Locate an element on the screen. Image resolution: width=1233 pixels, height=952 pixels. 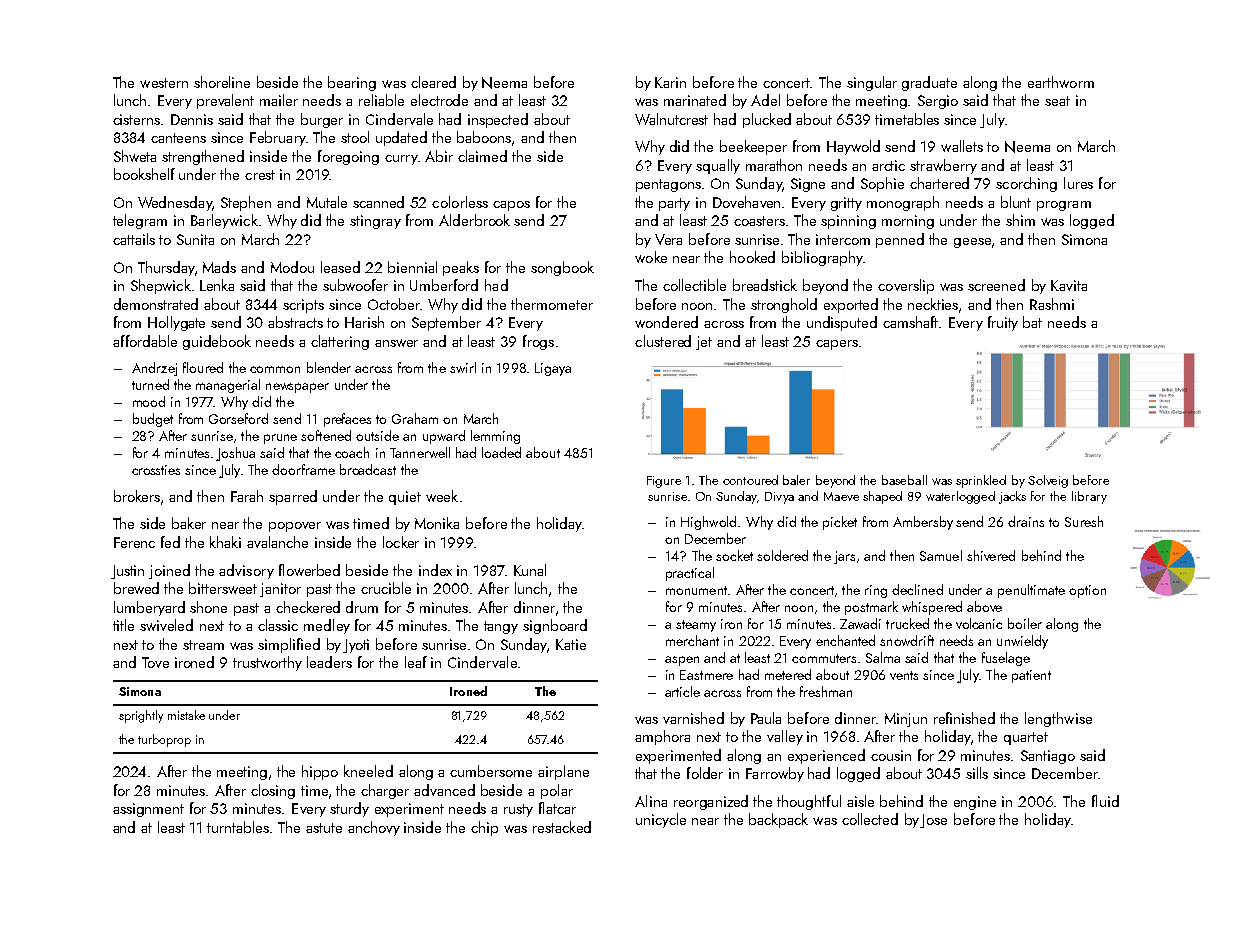
leaf is located at coordinates (416, 662).
